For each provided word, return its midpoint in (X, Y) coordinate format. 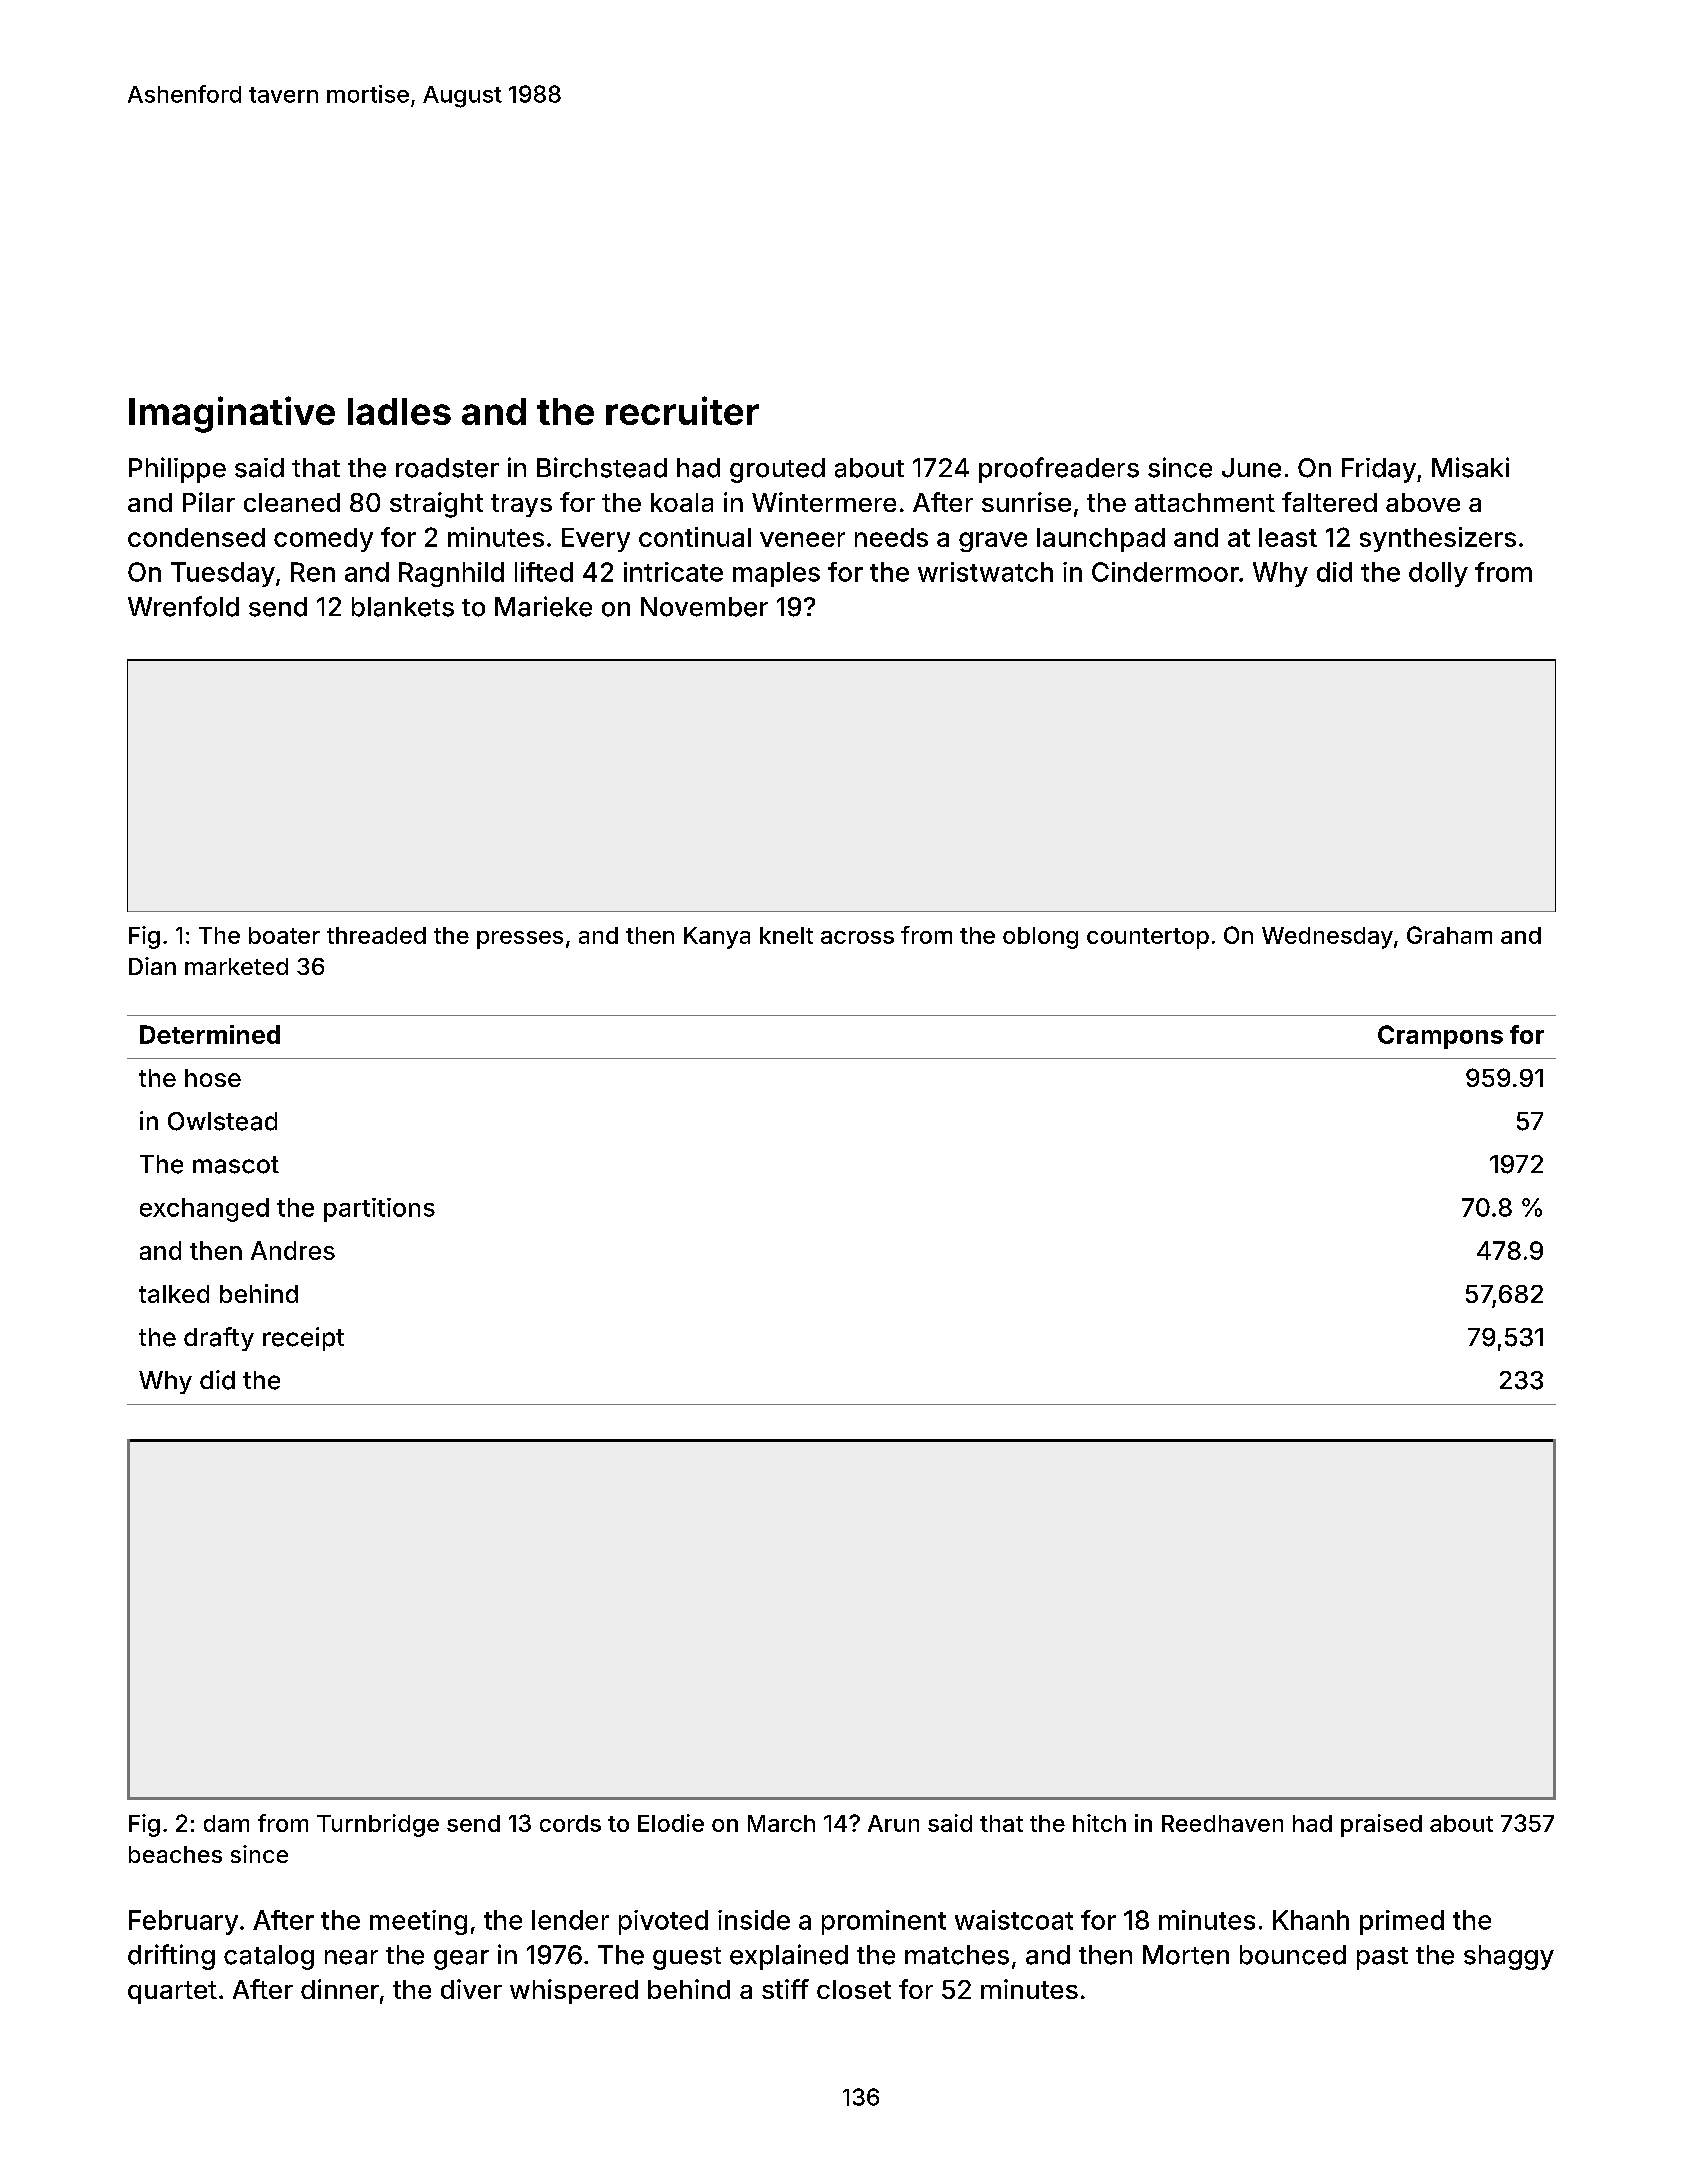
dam (226, 1823)
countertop (1148, 938)
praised (1381, 1825)
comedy (323, 540)
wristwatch (985, 572)
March (781, 1823)
